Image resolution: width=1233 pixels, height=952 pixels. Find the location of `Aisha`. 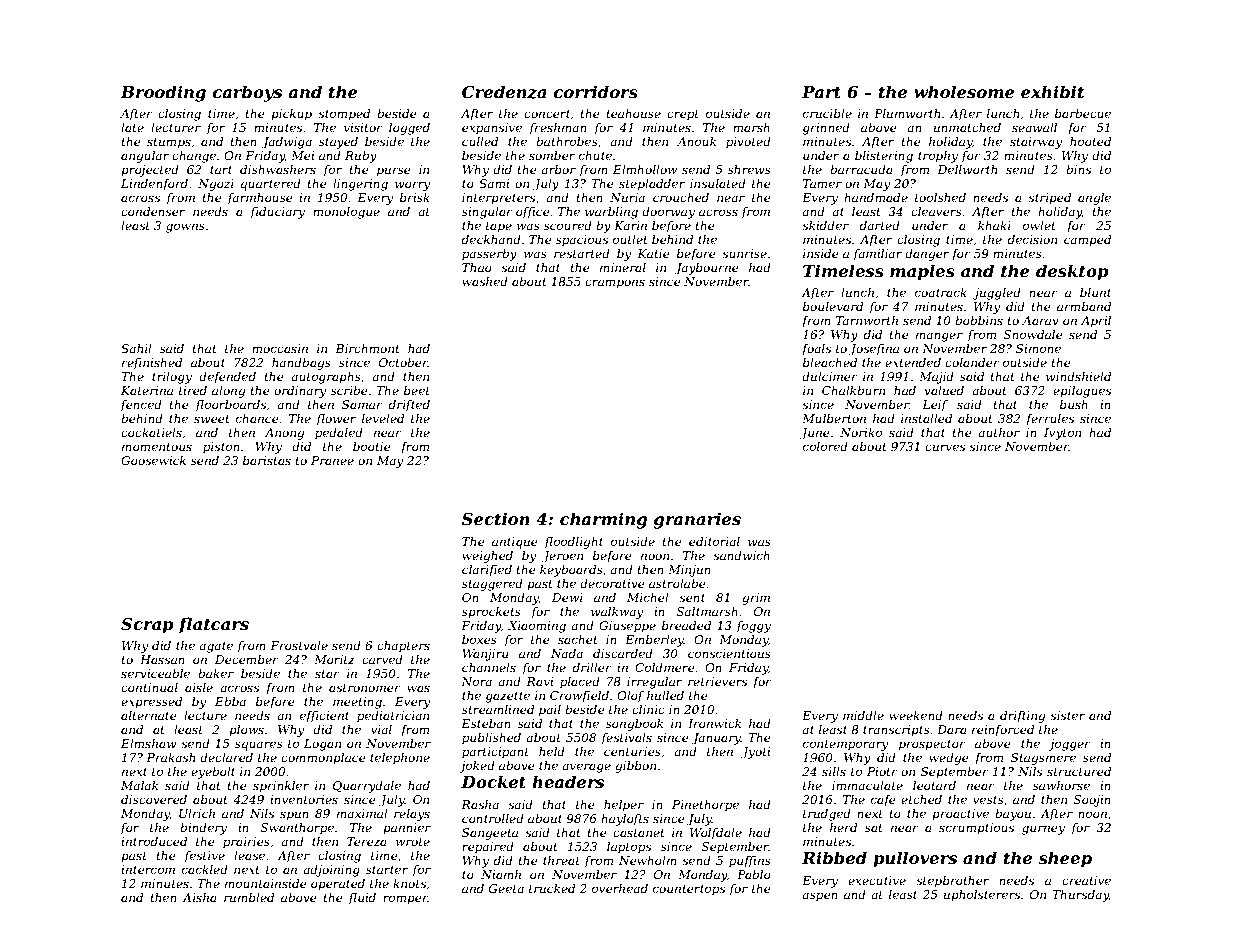

Aisha is located at coordinates (199, 897).
